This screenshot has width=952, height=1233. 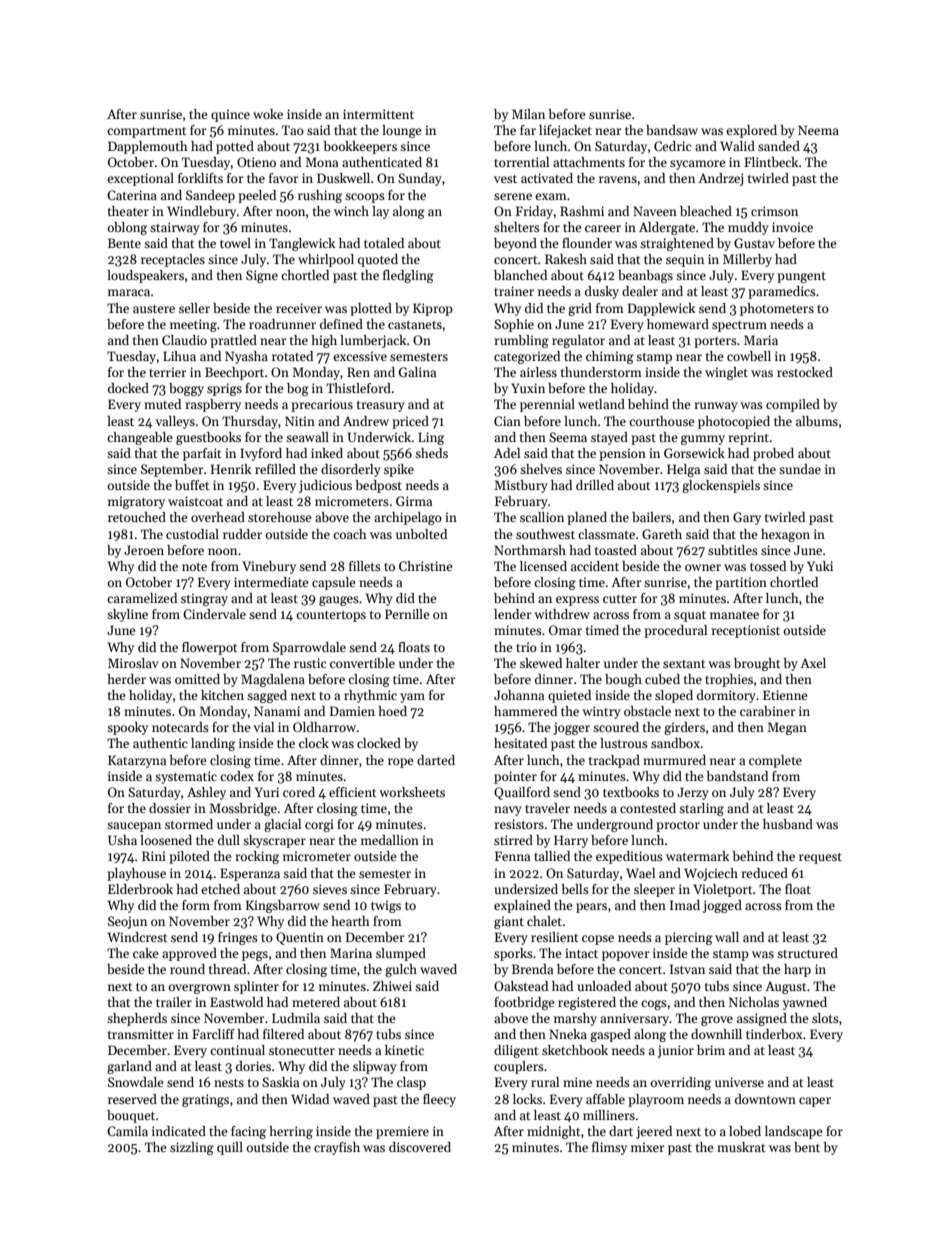 What do you see at coordinates (129, 292) in the screenshot?
I see `maraca` at bounding box center [129, 292].
